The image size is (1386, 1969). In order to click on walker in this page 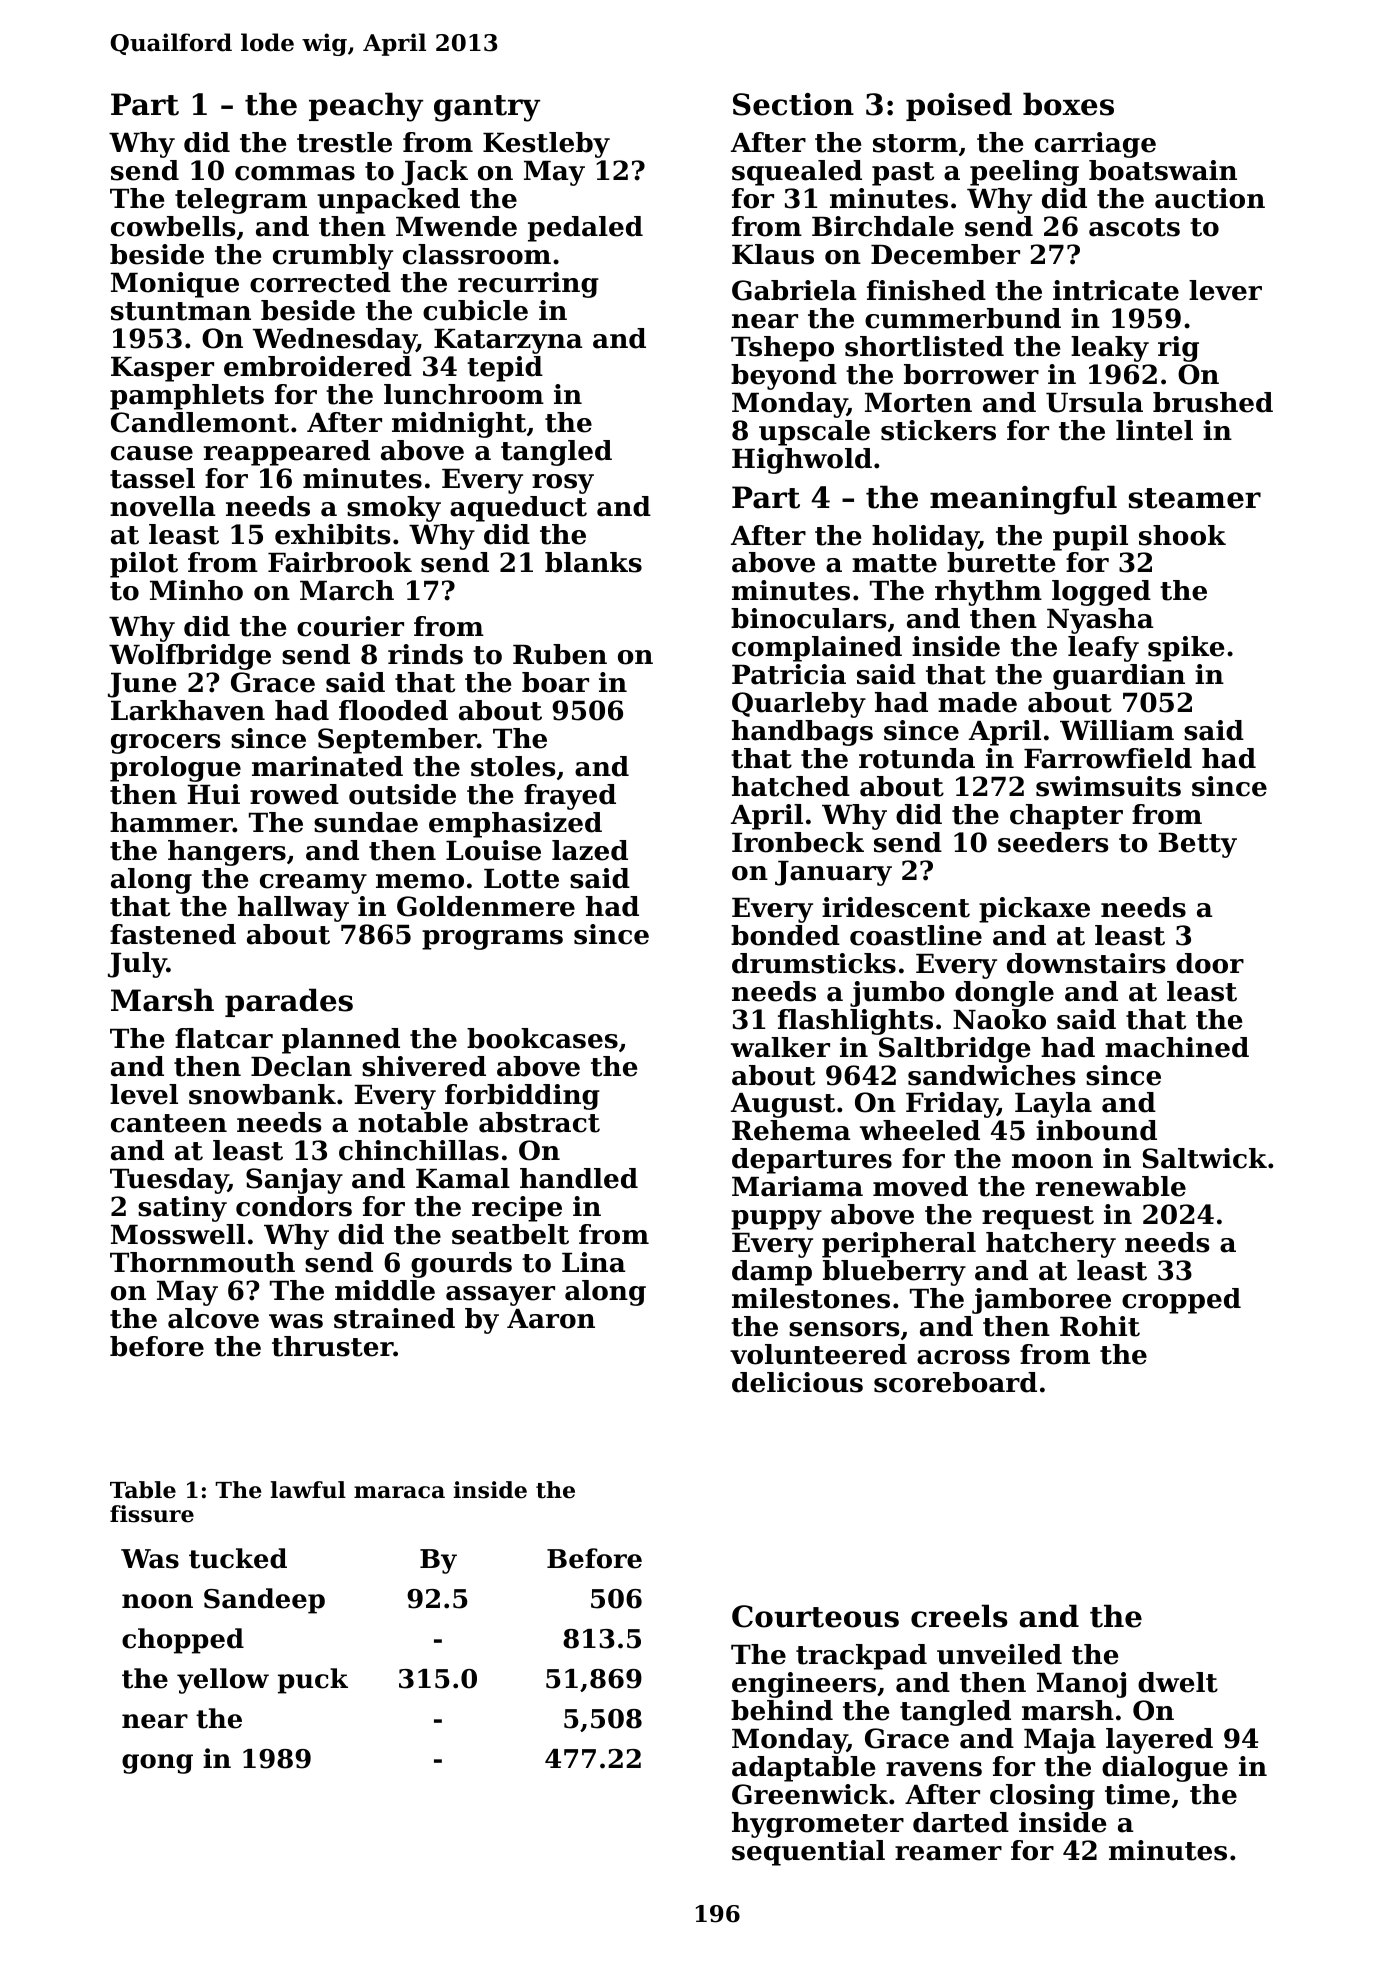, I will do `click(780, 1047)`.
